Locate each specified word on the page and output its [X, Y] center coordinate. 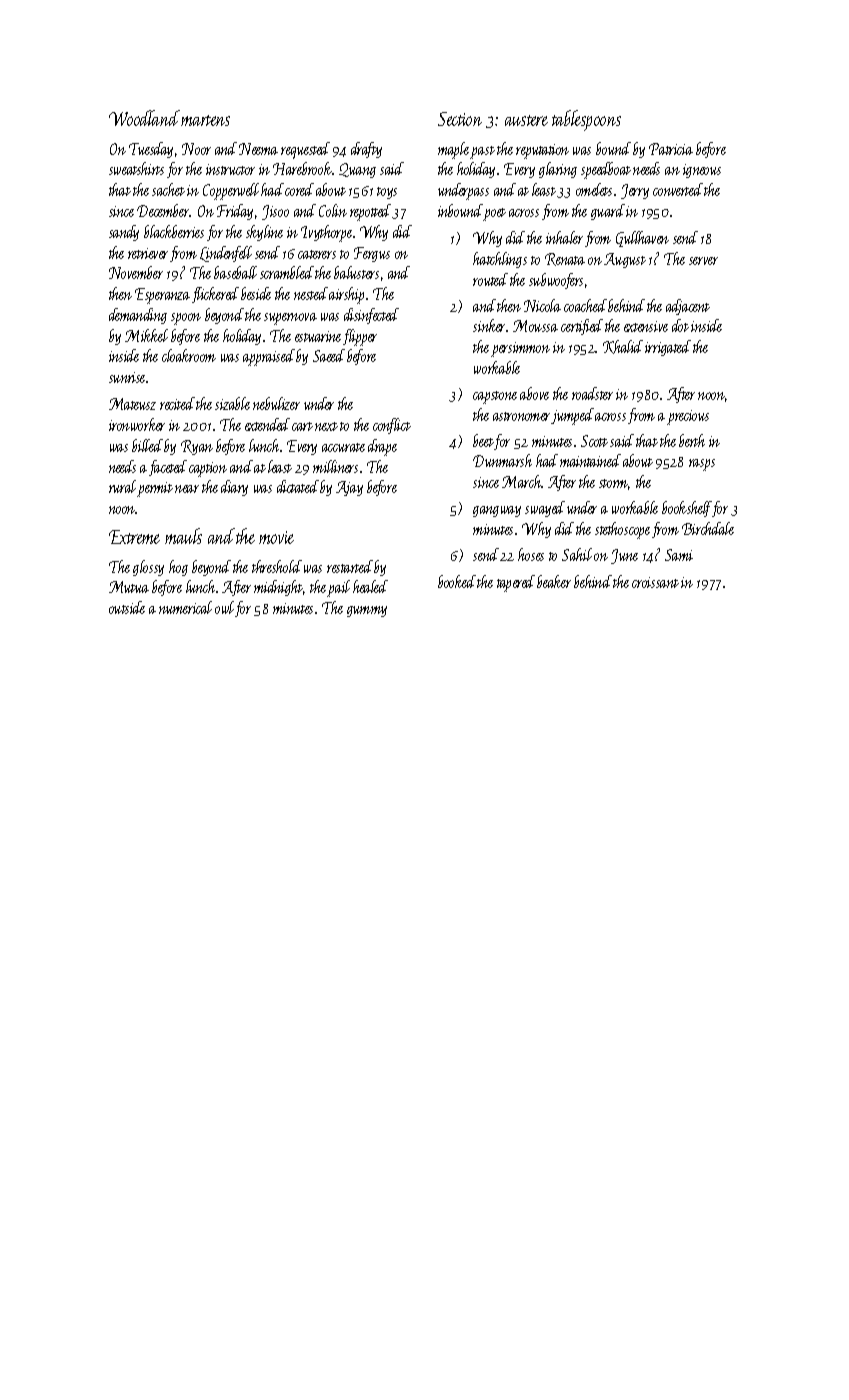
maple [454, 150]
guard [608, 212]
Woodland [144, 118]
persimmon [520, 349]
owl [224, 607]
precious [688, 417]
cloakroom [189, 355]
